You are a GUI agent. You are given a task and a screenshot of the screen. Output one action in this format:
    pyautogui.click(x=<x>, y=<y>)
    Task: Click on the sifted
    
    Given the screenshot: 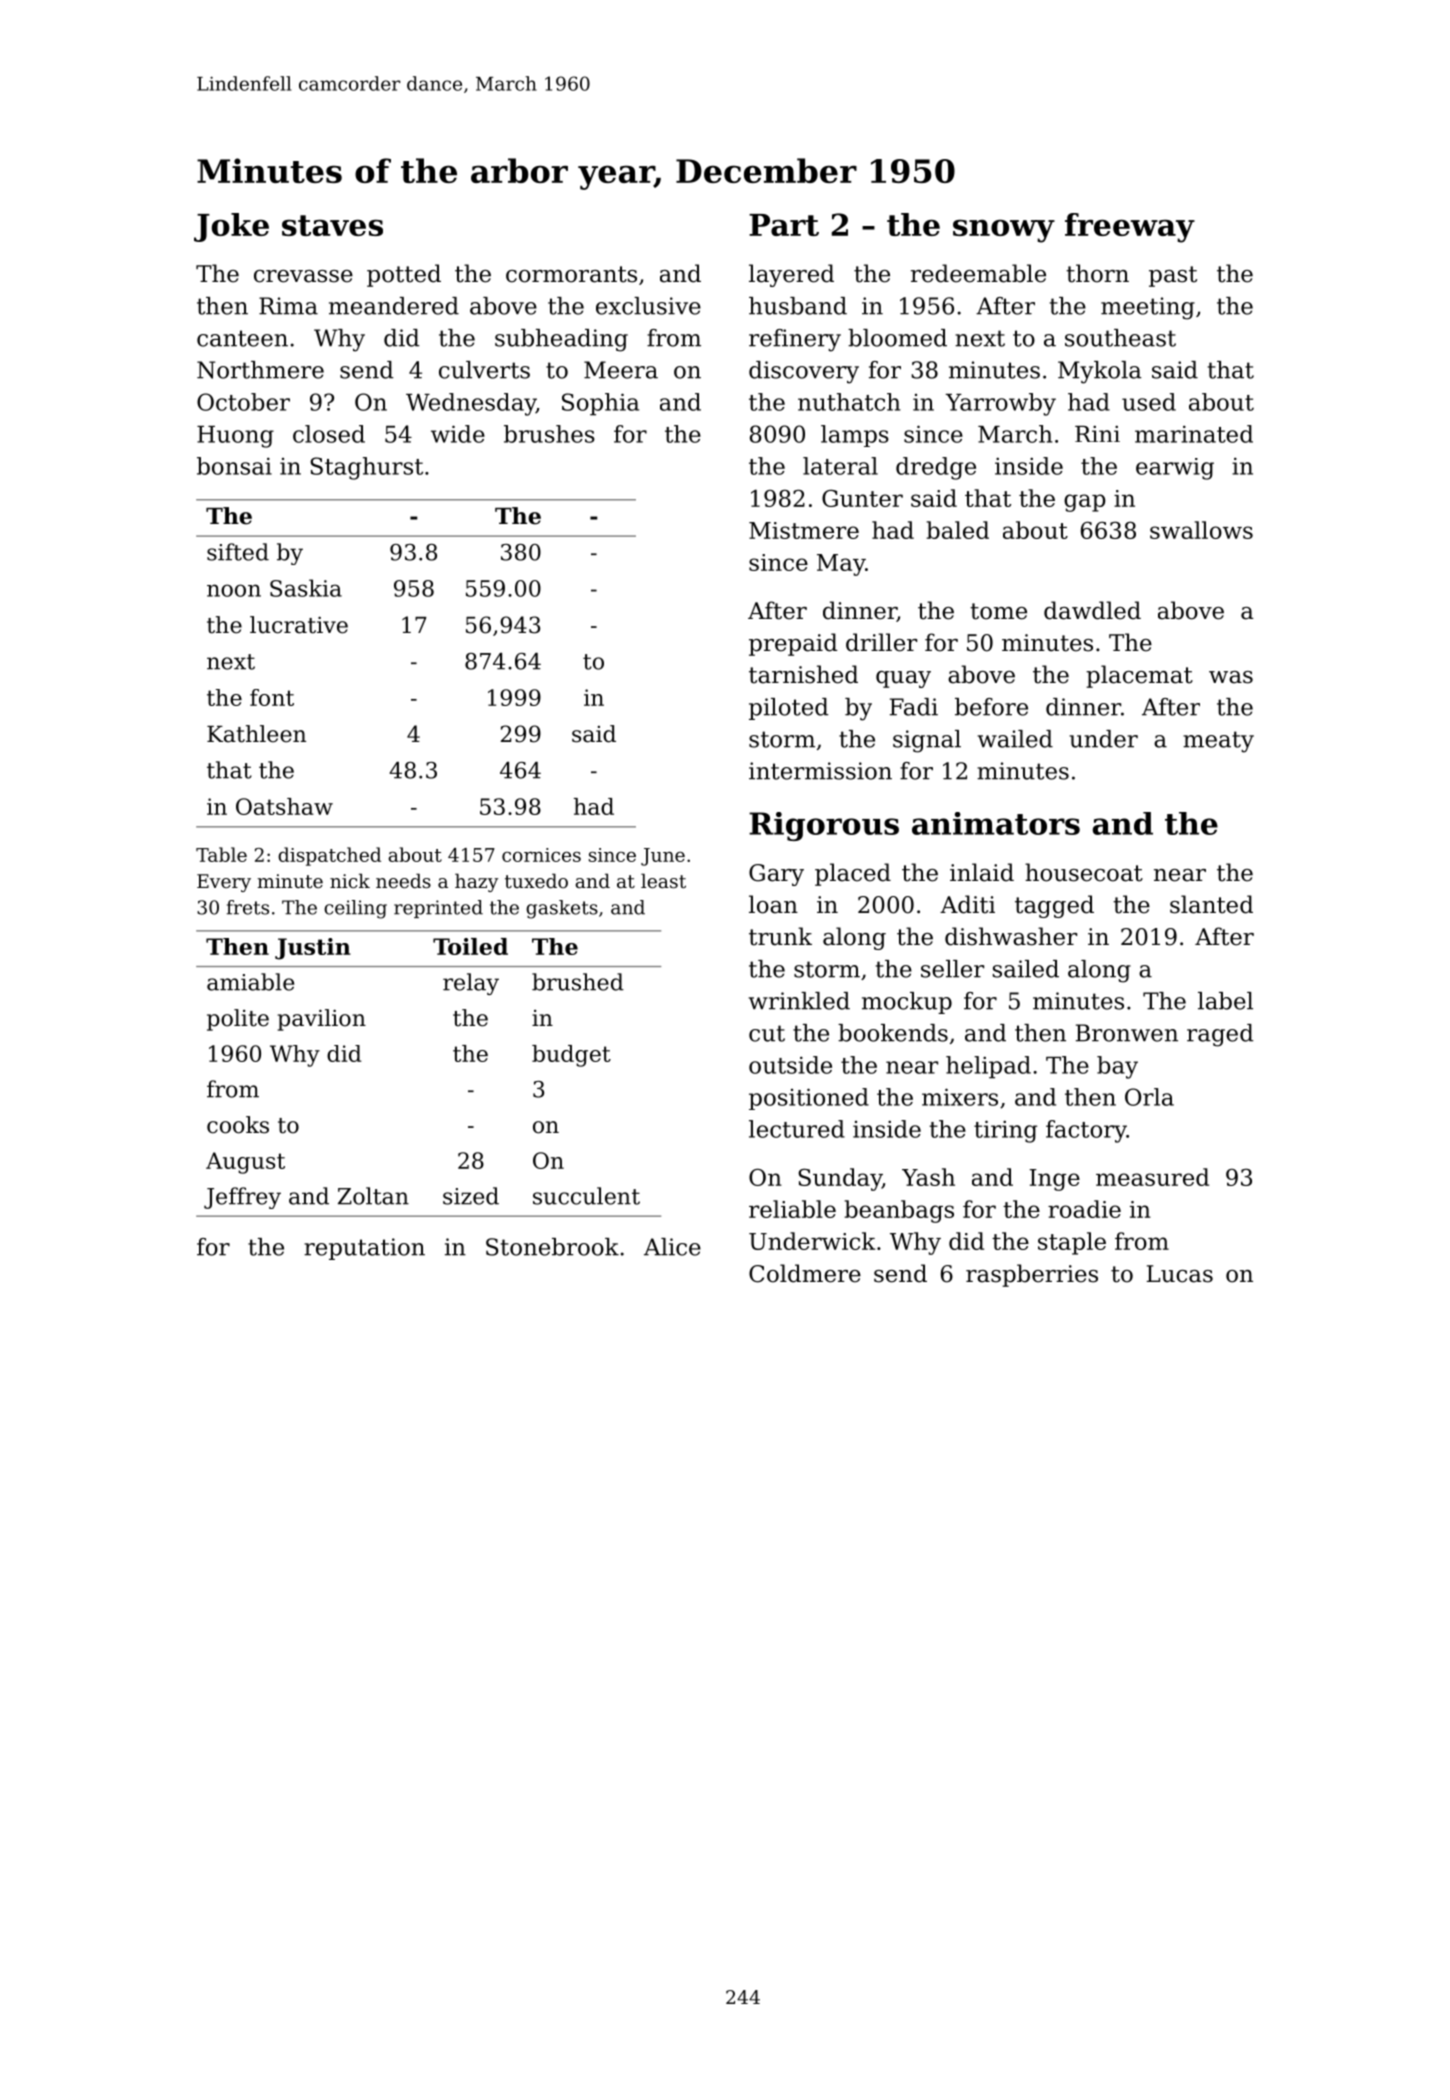 What is the action you would take?
    pyautogui.click(x=238, y=552)
